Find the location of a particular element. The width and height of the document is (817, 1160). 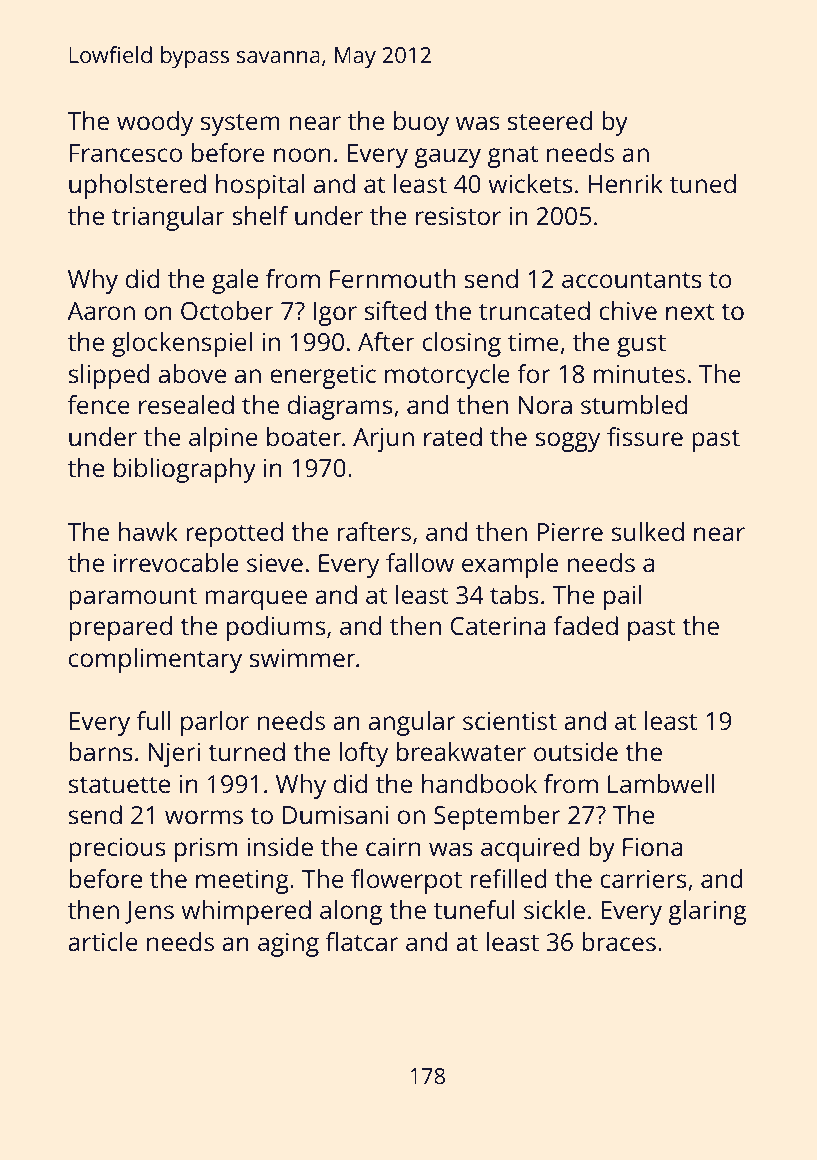

Arjun is located at coordinates (383, 440).
